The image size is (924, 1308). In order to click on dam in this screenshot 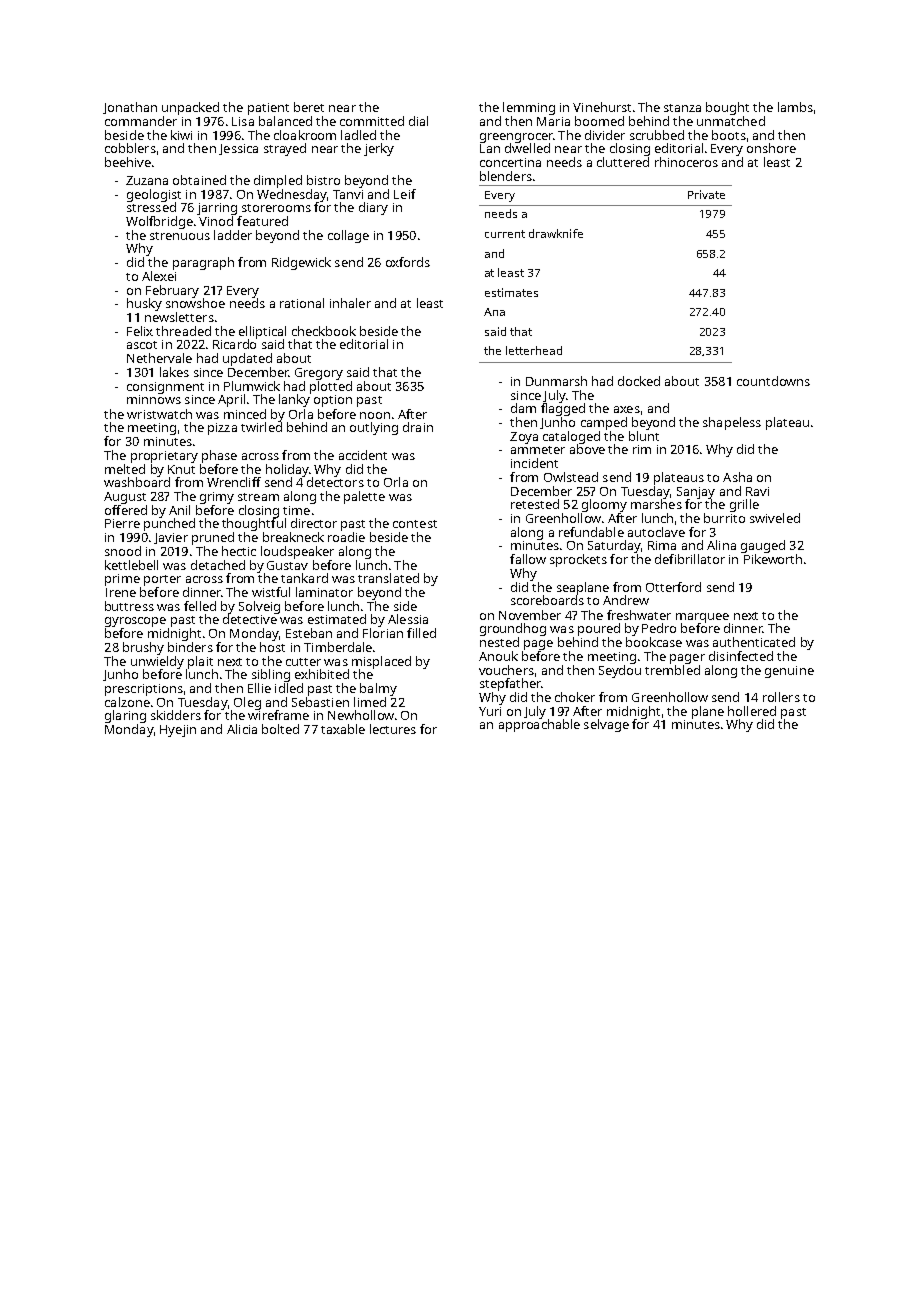, I will do `click(523, 408)`.
